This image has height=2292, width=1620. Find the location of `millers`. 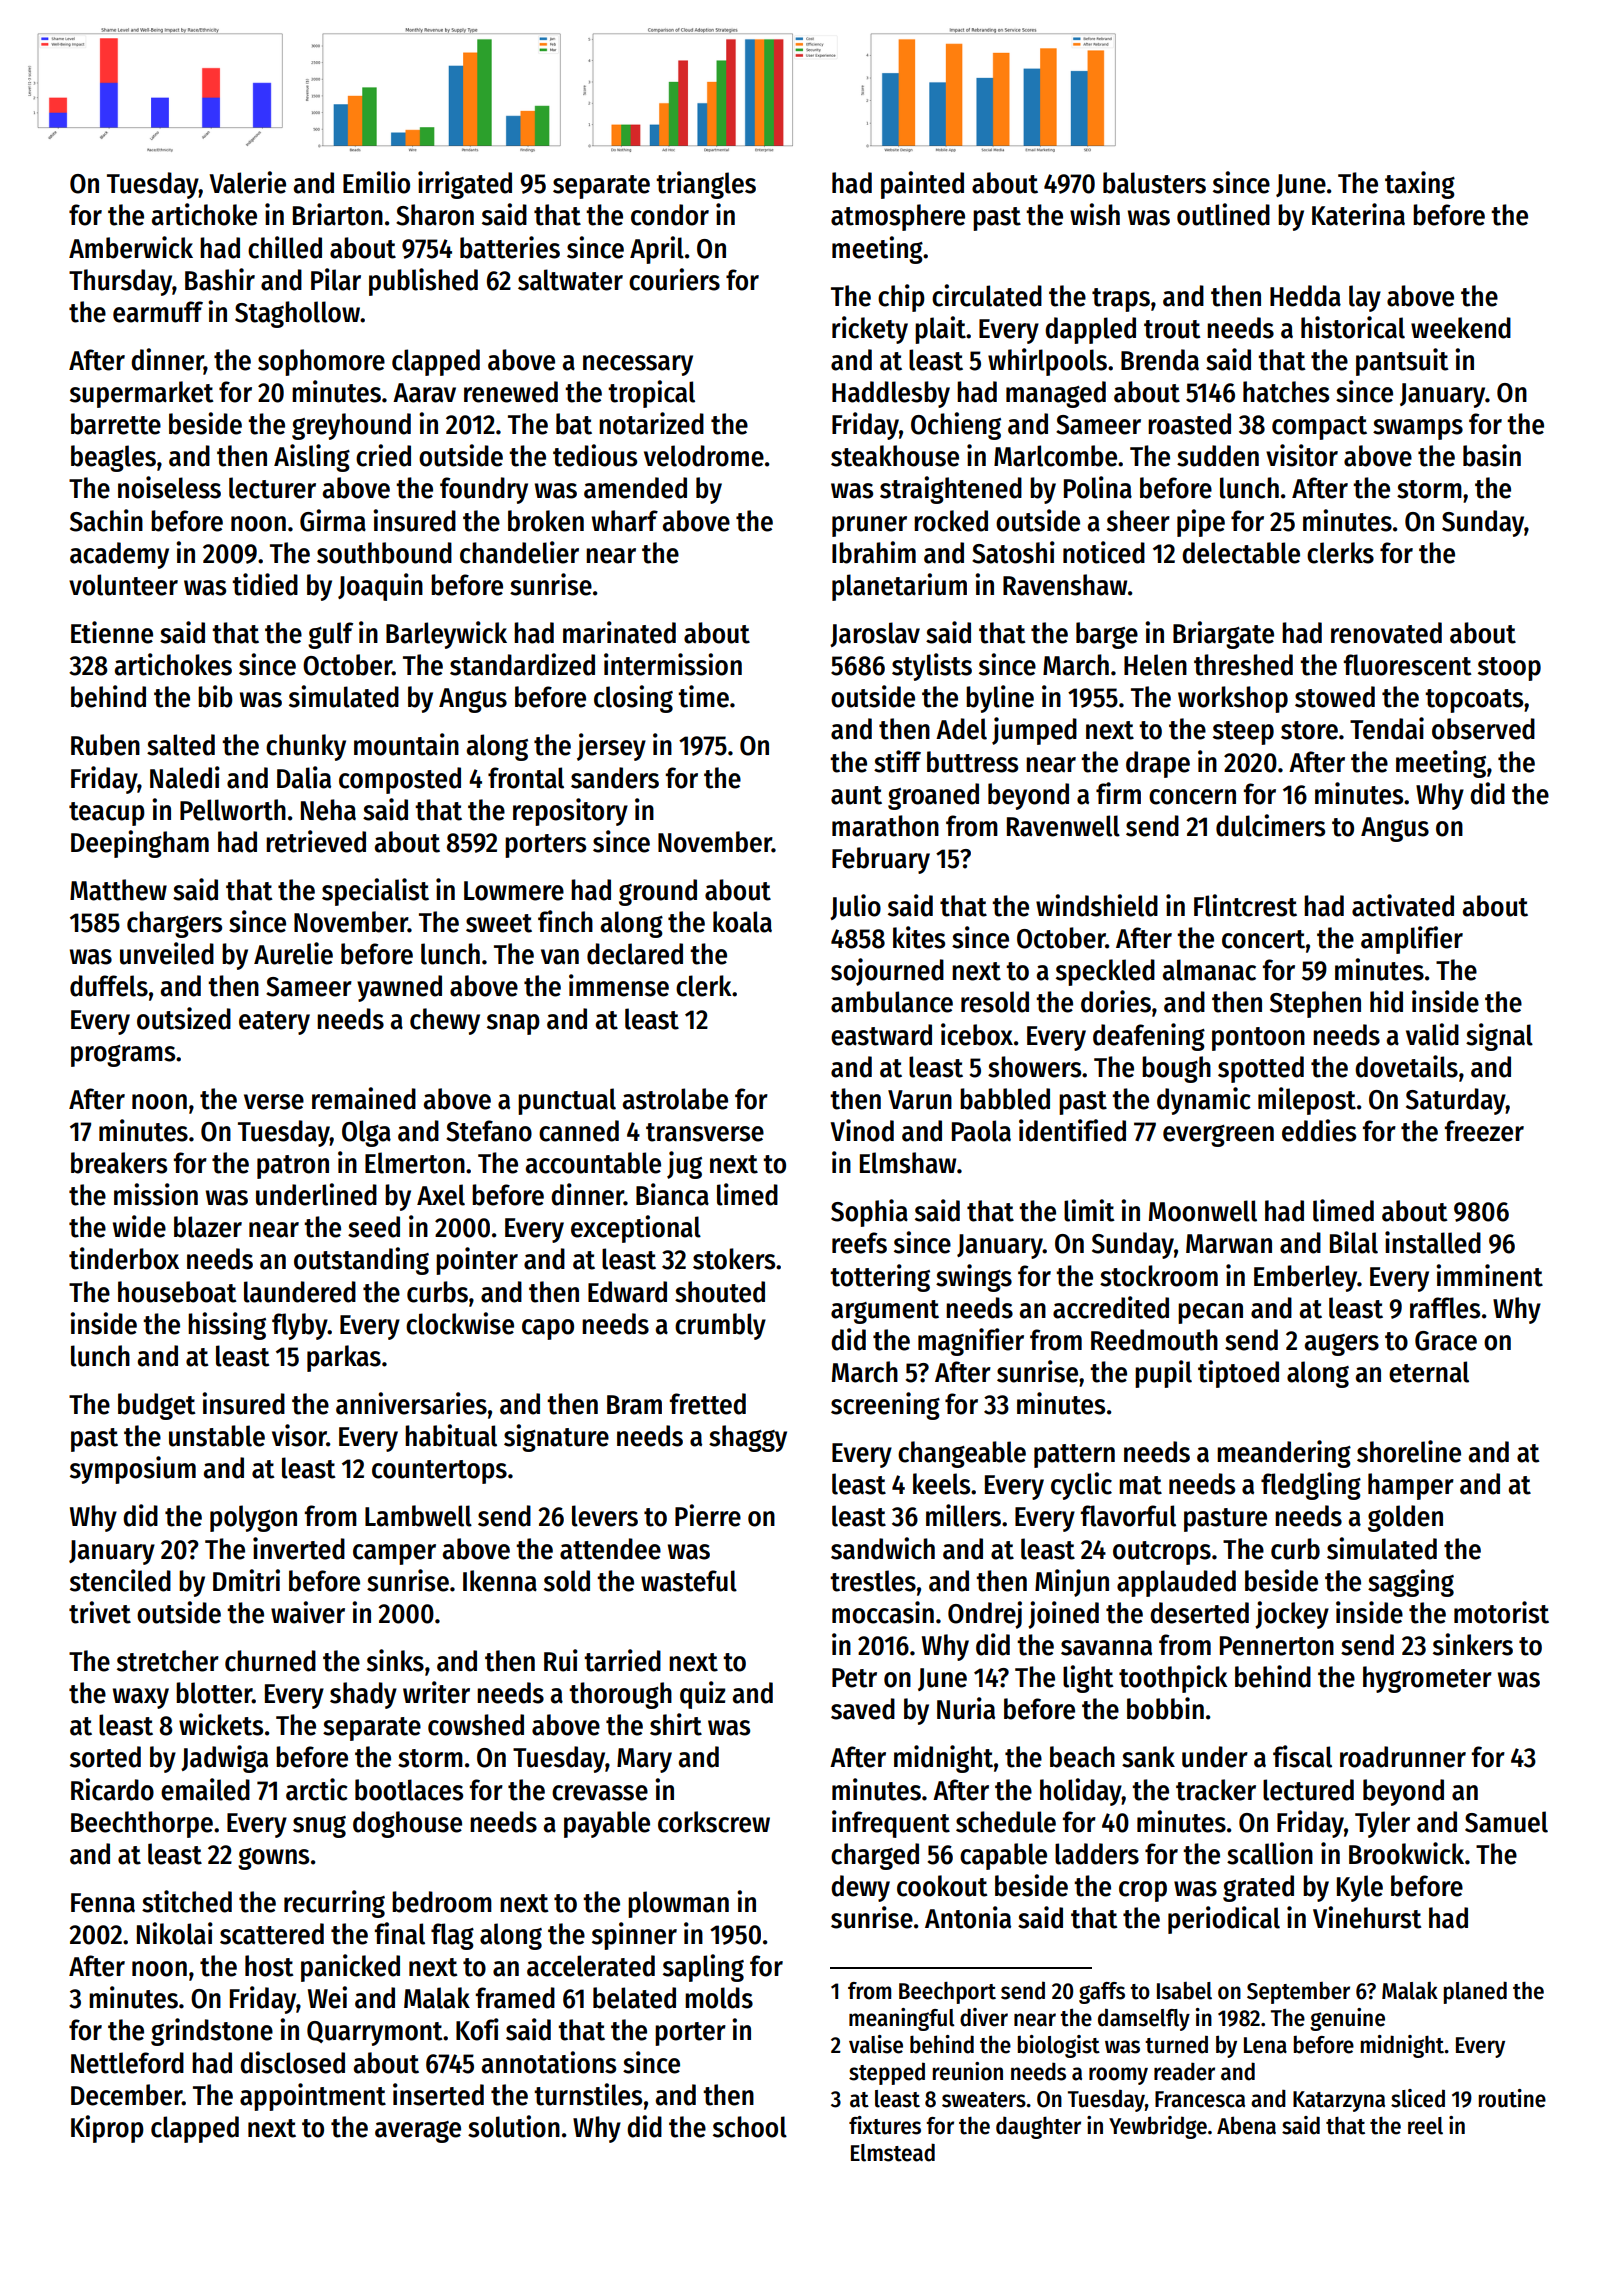

millers is located at coordinates (963, 1515).
